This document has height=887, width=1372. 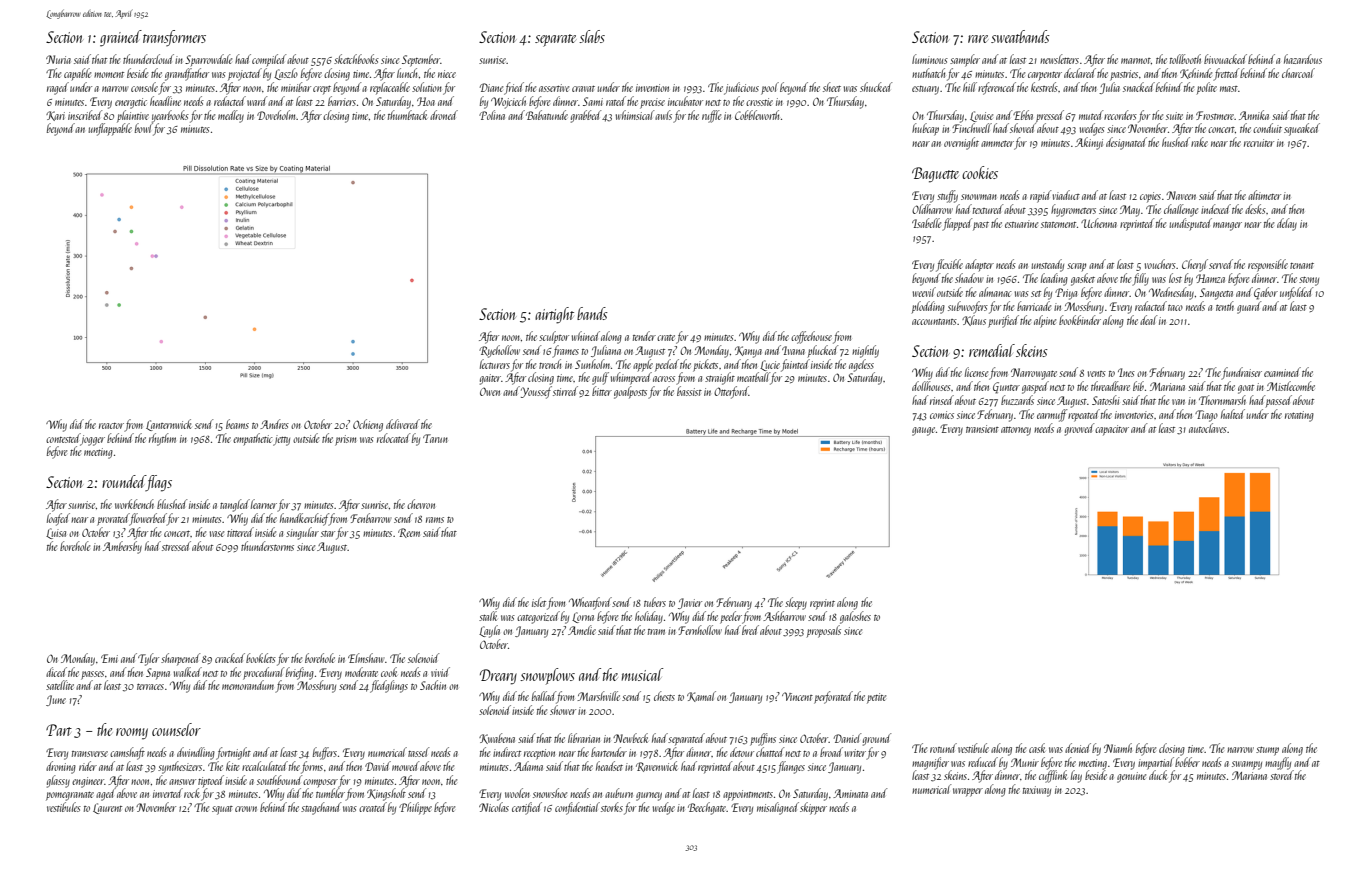 I want to click on luminous, so click(x=930, y=59).
